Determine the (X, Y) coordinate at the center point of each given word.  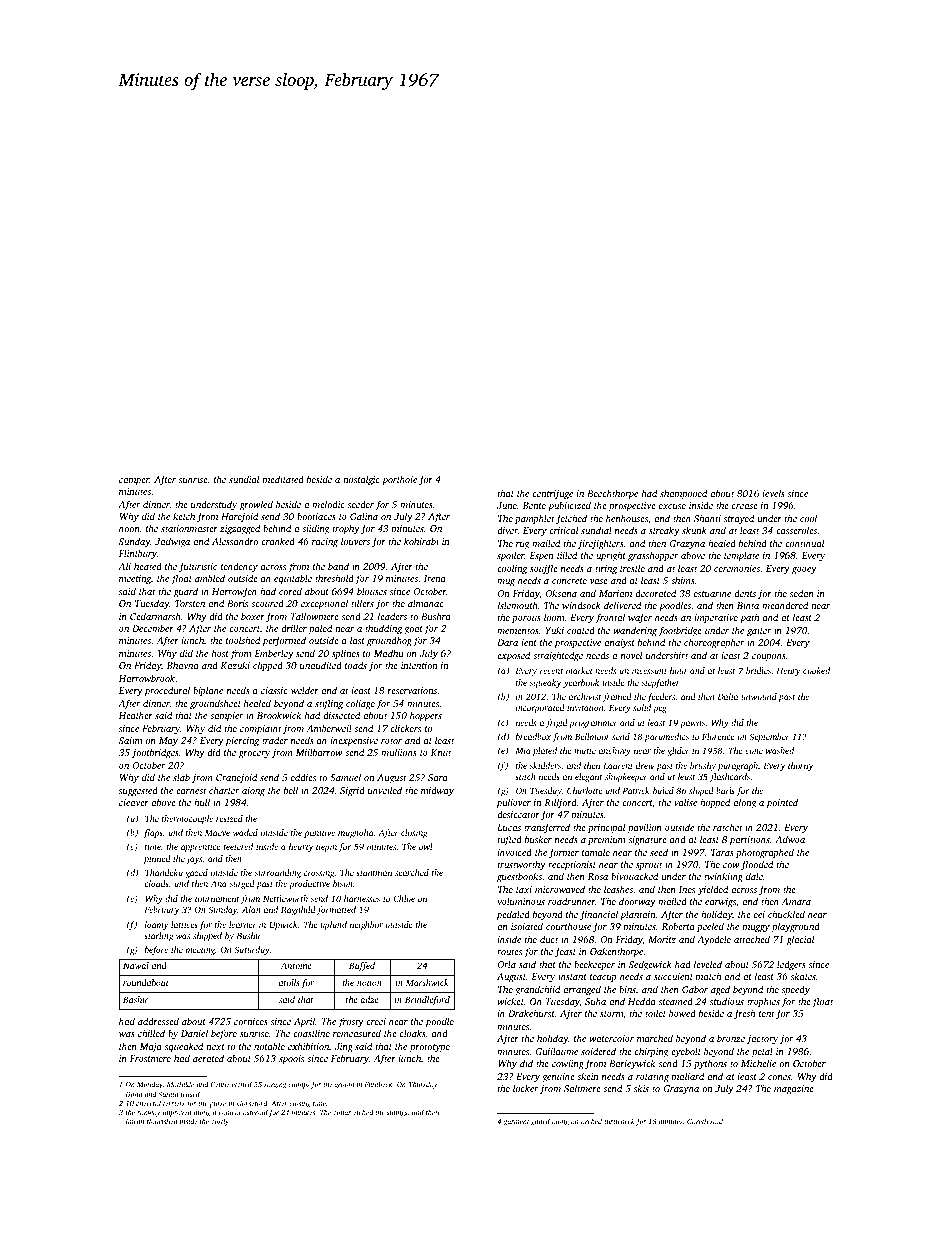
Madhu (388, 653)
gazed (196, 873)
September (769, 737)
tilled (567, 555)
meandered (785, 605)
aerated (208, 1058)
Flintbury (138, 554)
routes (509, 952)
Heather (136, 715)
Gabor (695, 989)
